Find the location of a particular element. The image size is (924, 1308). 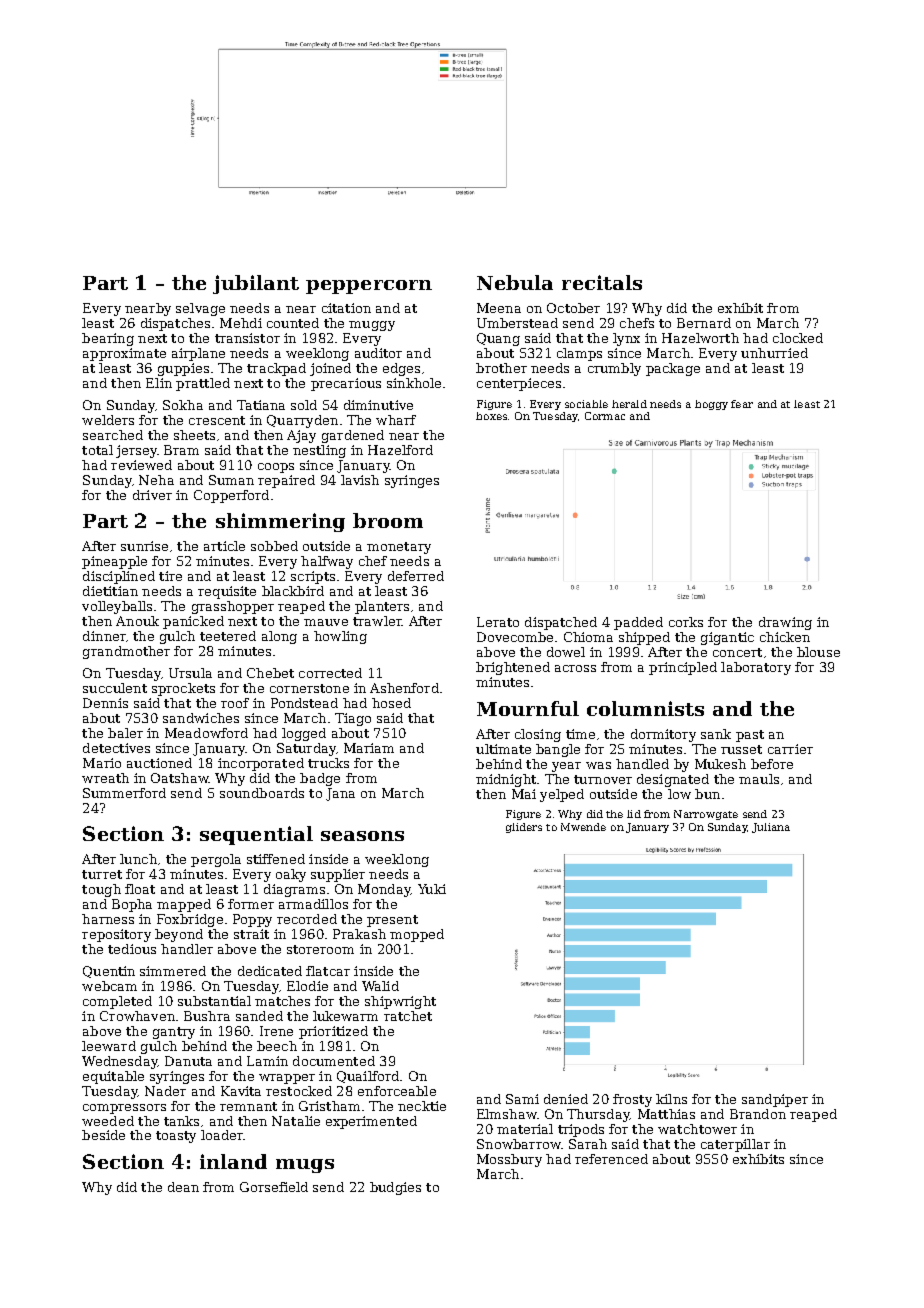

Bernard is located at coordinates (704, 323).
